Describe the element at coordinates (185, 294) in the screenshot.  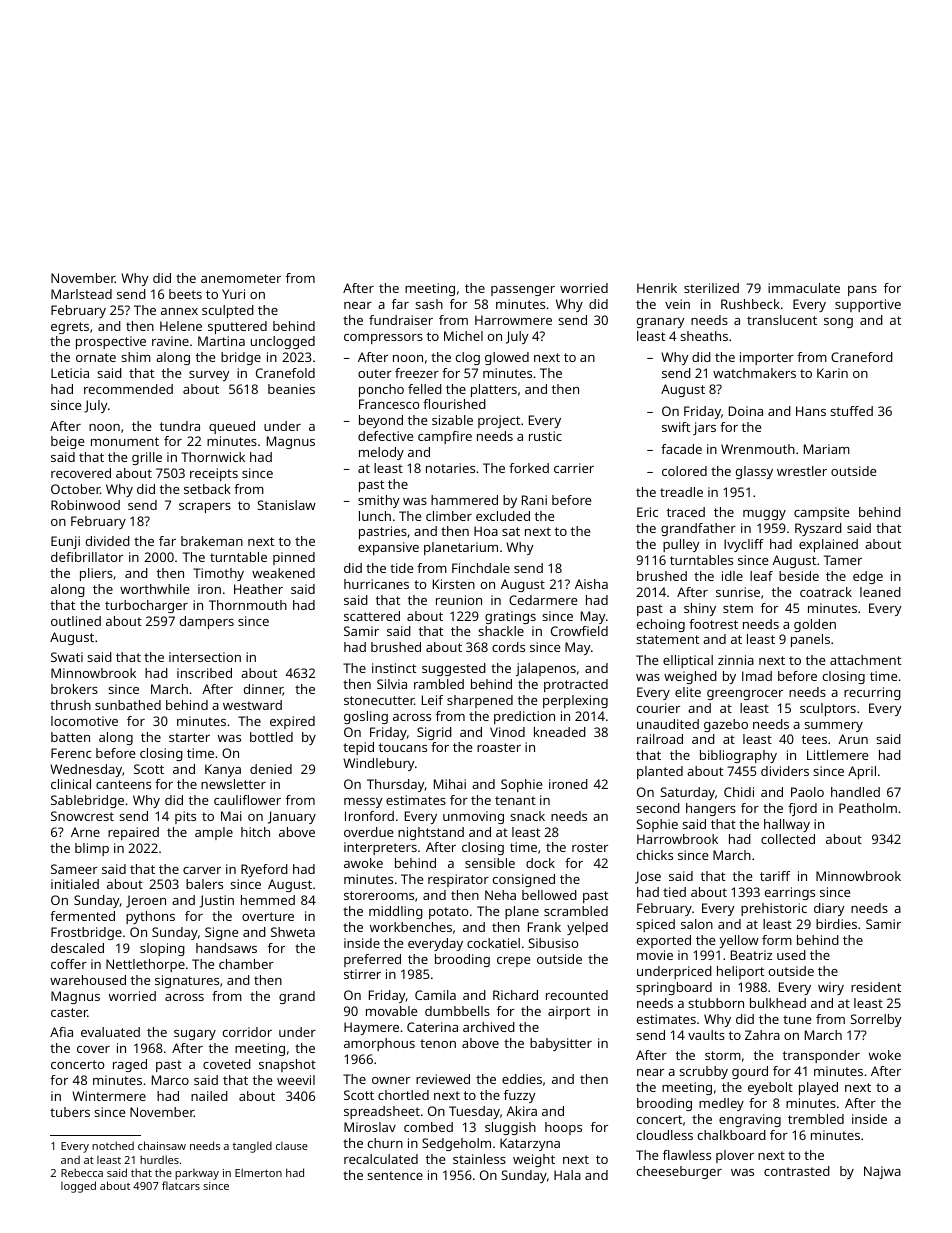
I see `beets` at that location.
